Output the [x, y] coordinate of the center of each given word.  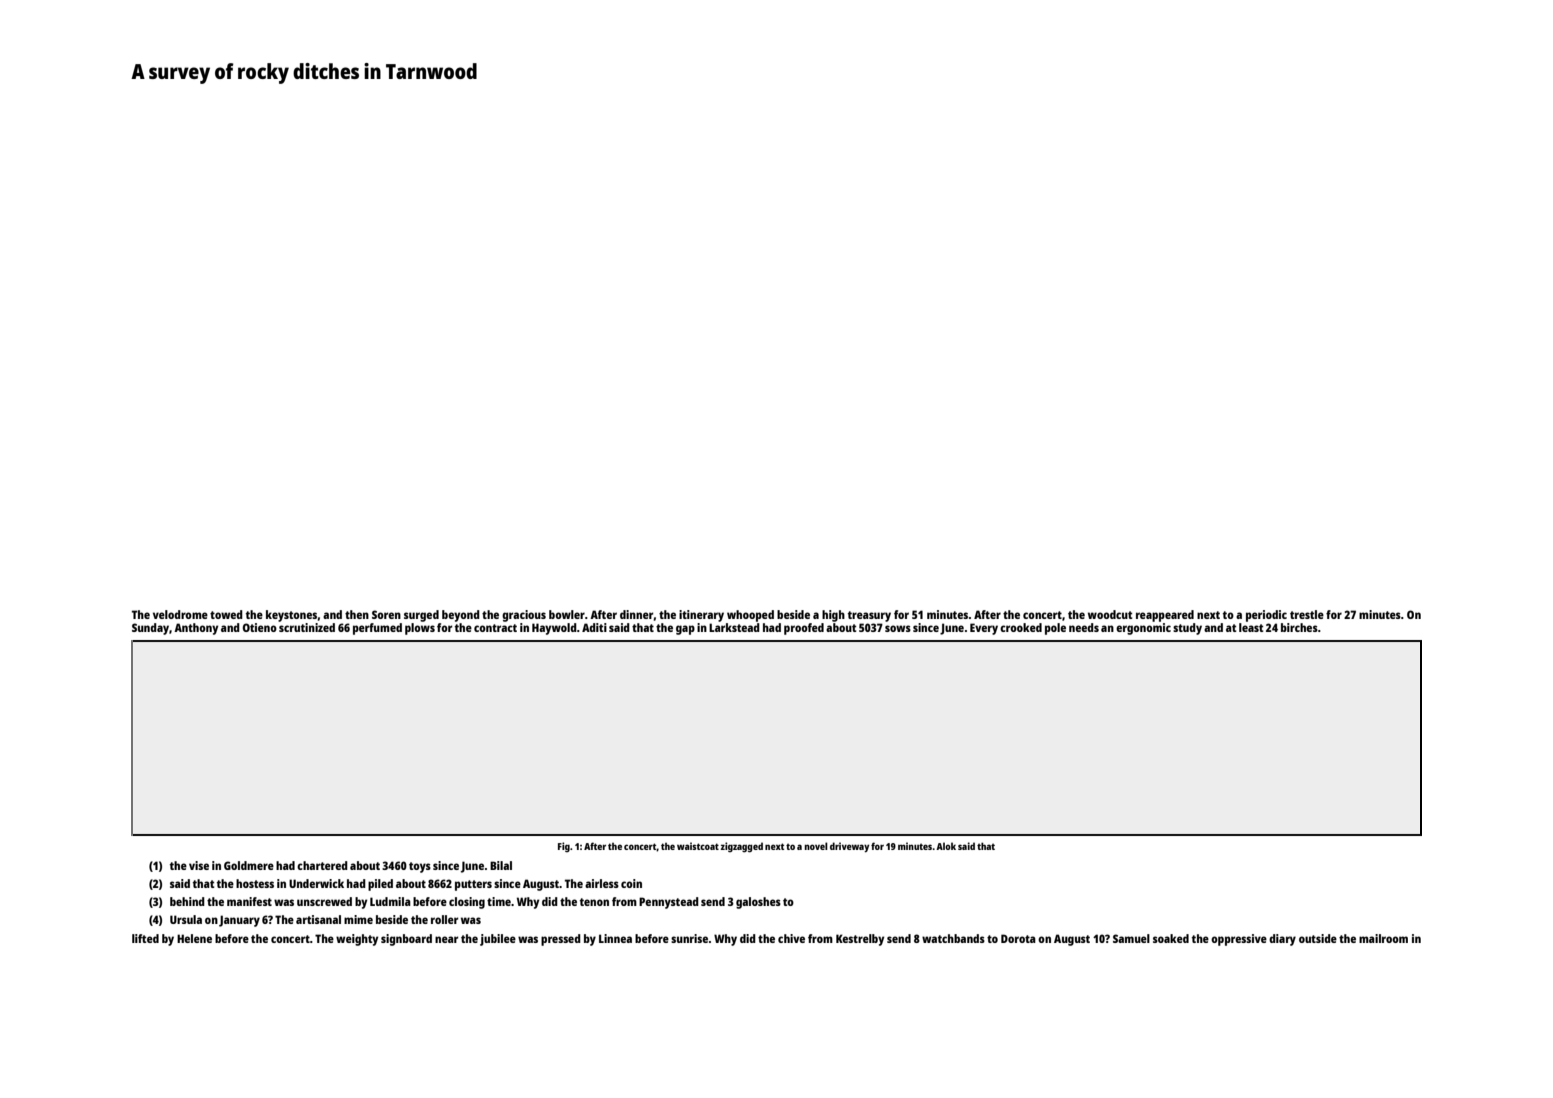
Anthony [196, 629]
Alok [946, 846]
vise [199, 865]
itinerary [701, 616]
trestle [1307, 614]
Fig [564, 847]
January [239, 921]
